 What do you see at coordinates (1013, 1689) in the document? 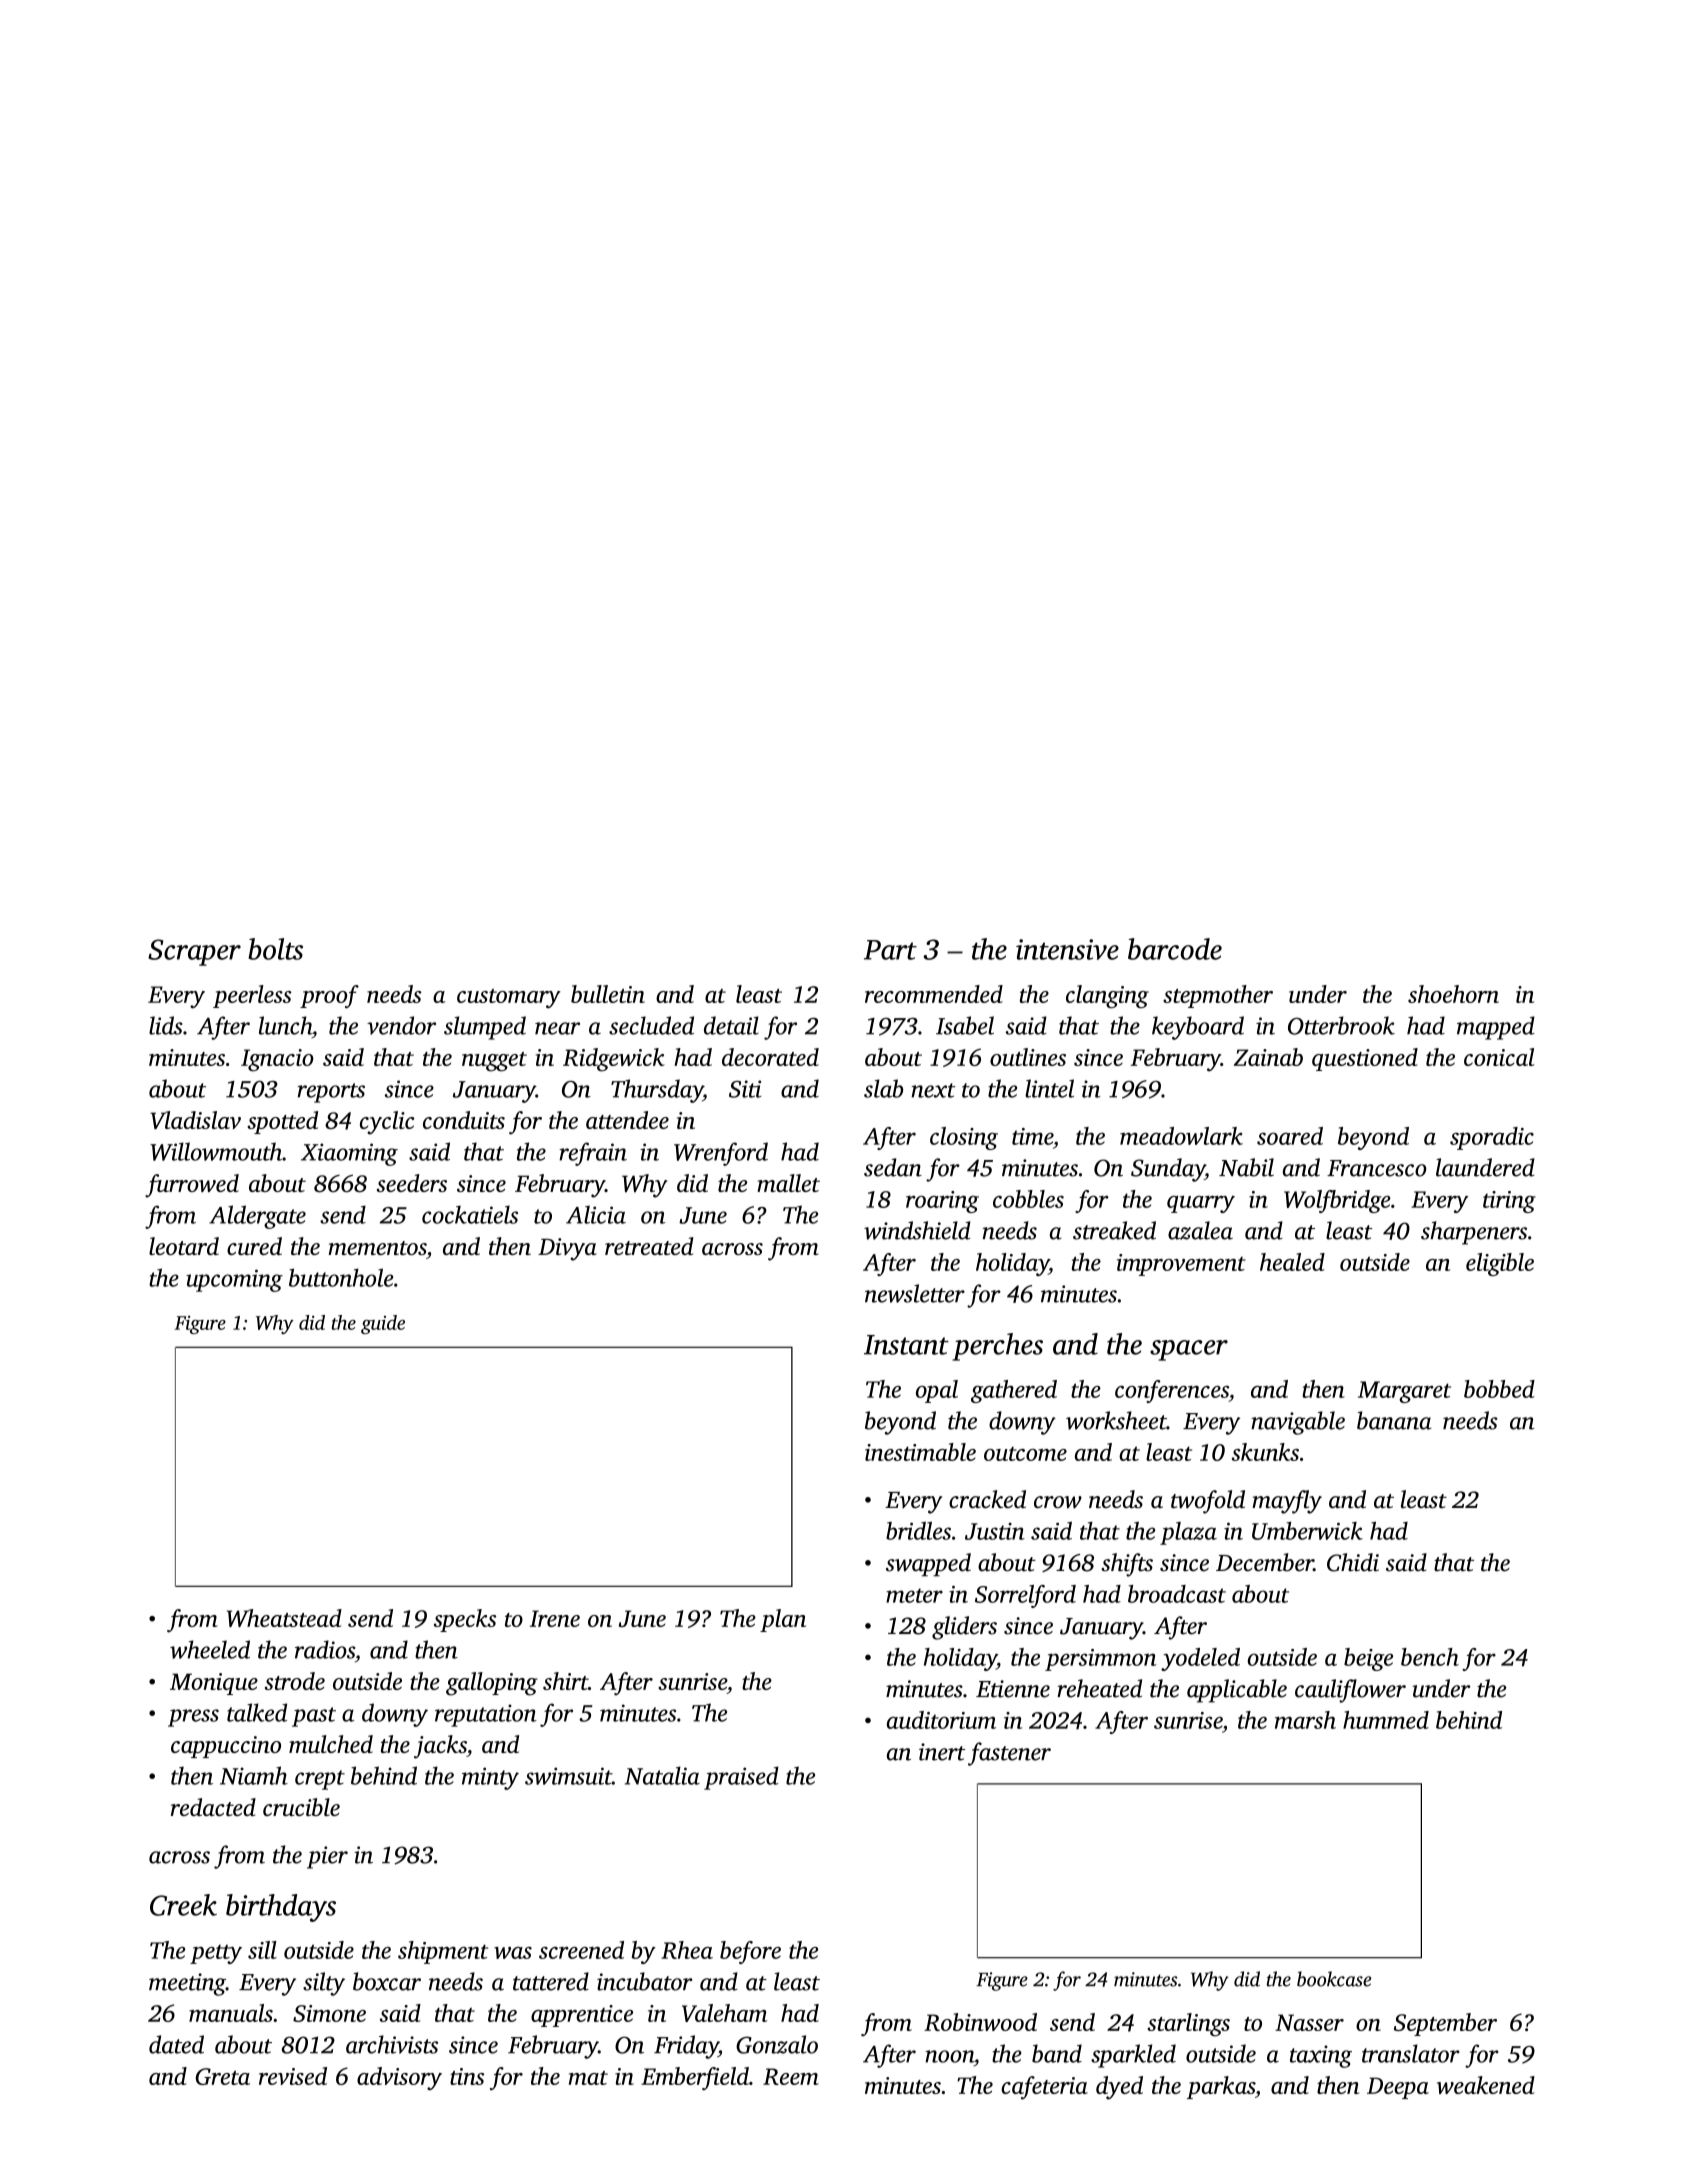
I see `Etienne` at bounding box center [1013, 1689].
